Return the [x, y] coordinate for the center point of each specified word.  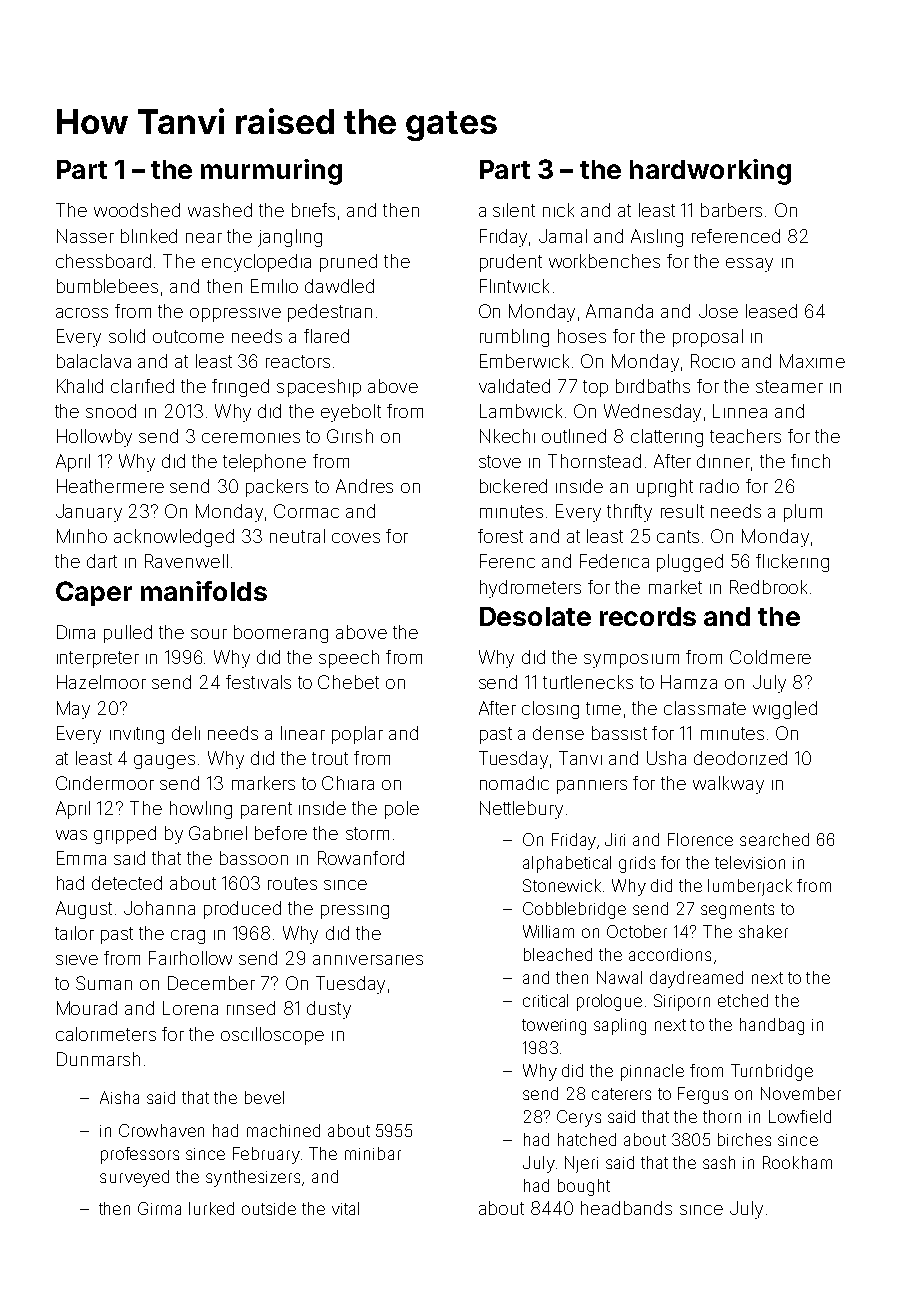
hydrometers [530, 589]
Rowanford [361, 858]
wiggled [785, 710]
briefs [313, 210]
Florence [700, 839]
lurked [211, 1208]
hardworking [710, 172]
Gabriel [218, 833]
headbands [626, 1208]
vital [345, 1208]
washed [220, 210]
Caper [94, 593]
